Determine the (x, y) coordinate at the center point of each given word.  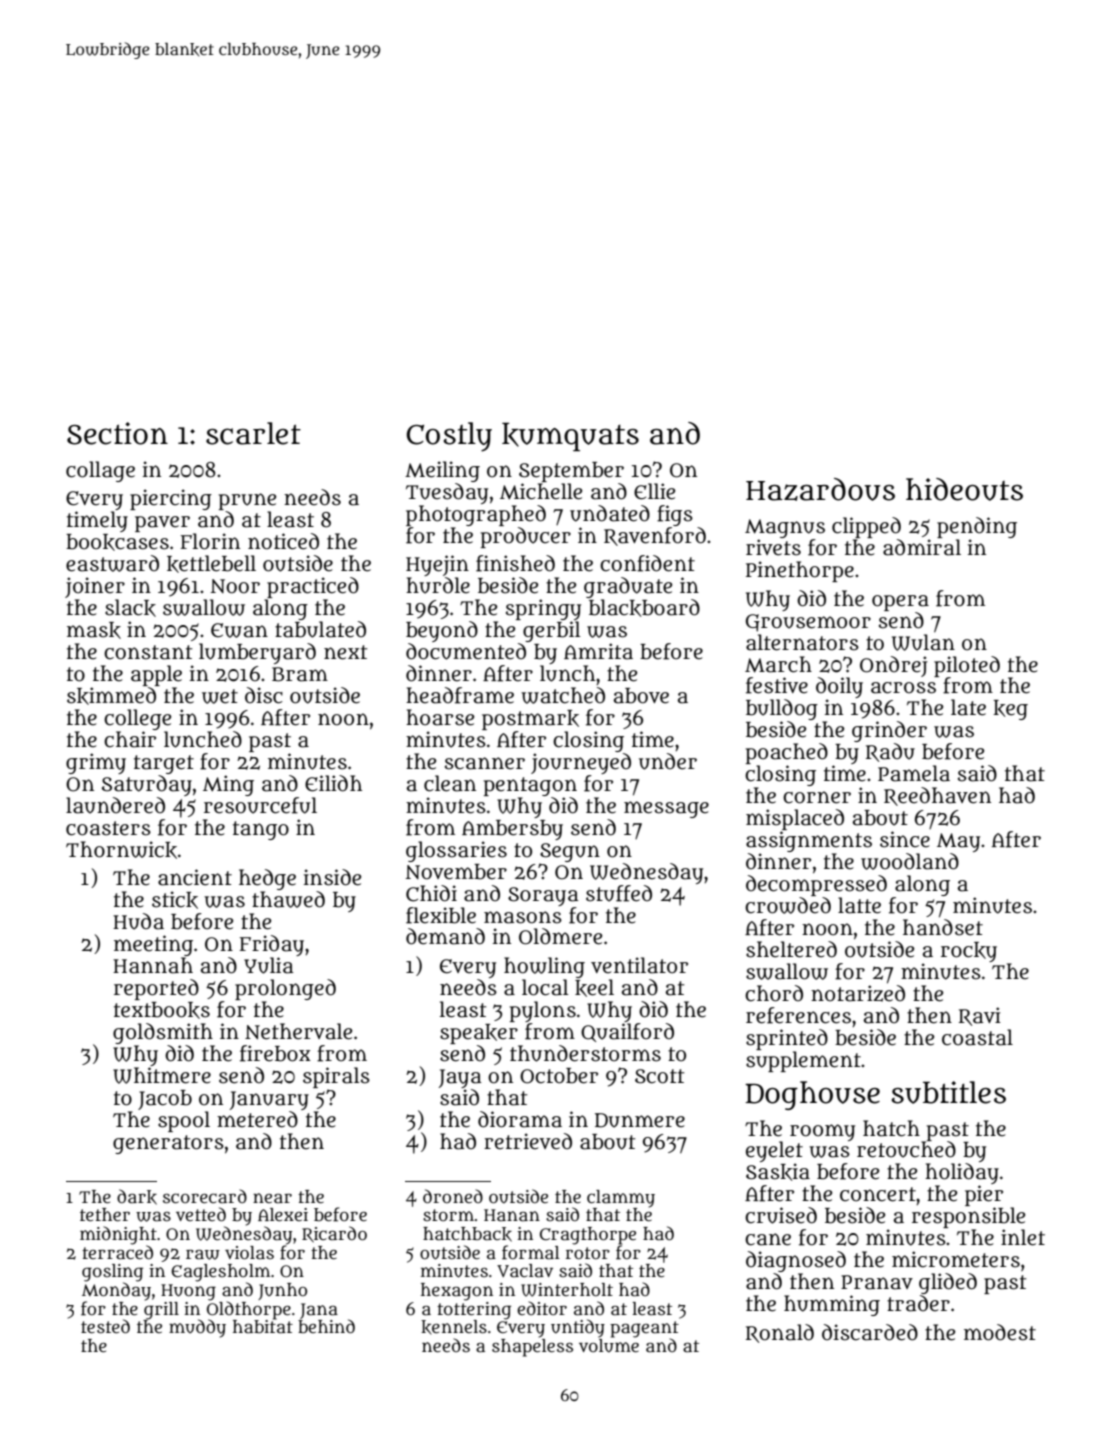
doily (839, 687)
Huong (188, 1292)
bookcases (117, 542)
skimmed (111, 696)
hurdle (438, 585)
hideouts (964, 489)
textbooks (162, 1010)
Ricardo (334, 1234)
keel (594, 988)
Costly (449, 437)
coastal (977, 1037)
